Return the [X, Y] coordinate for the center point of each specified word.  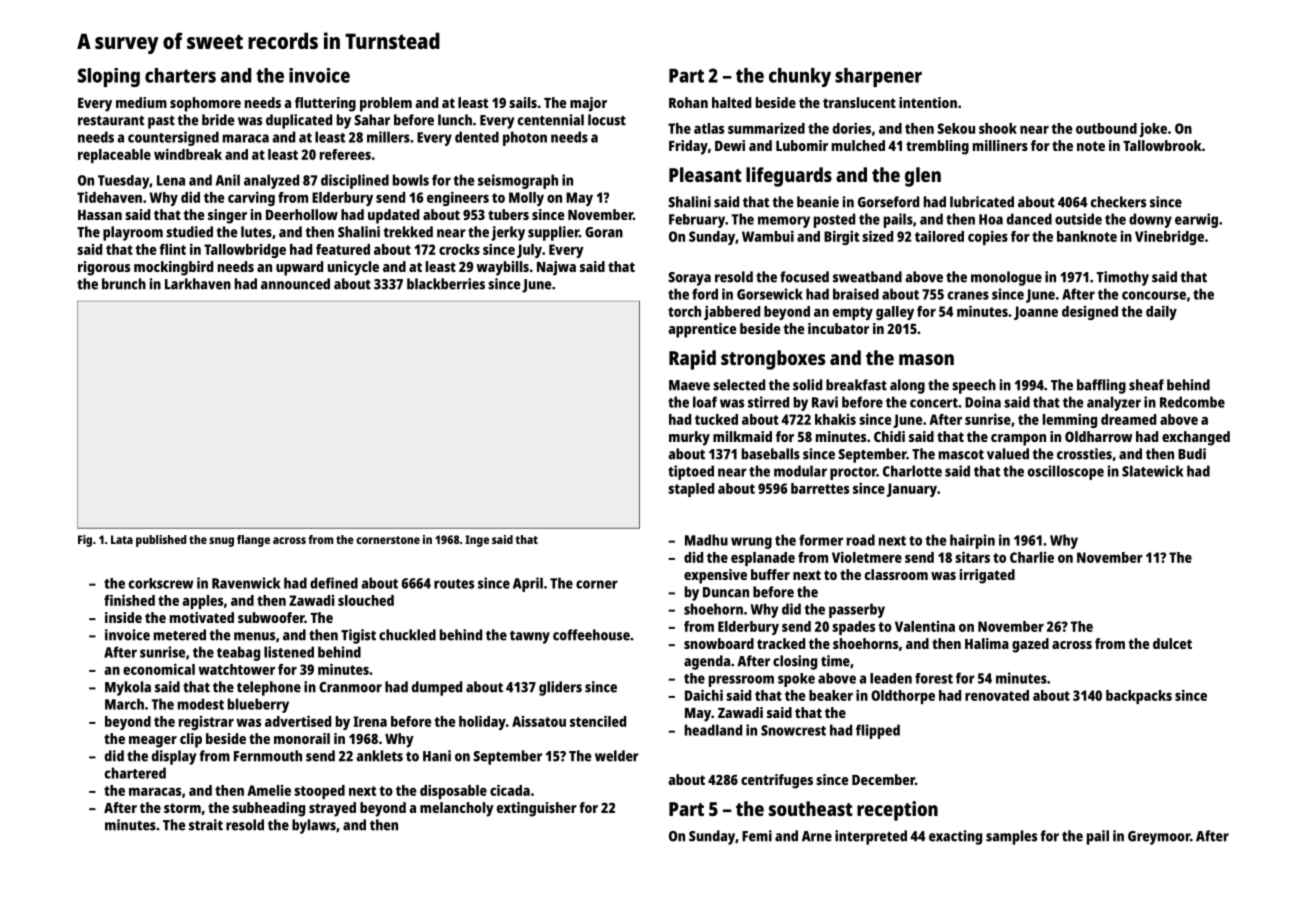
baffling [1101, 386]
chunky [800, 77]
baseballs [771, 454]
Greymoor [1159, 838]
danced [1029, 219]
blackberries [446, 284]
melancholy [457, 809]
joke [1153, 129]
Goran [604, 232]
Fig [85, 541]
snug [221, 542]
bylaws [314, 826]
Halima [987, 643]
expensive [715, 576]
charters [180, 75]
